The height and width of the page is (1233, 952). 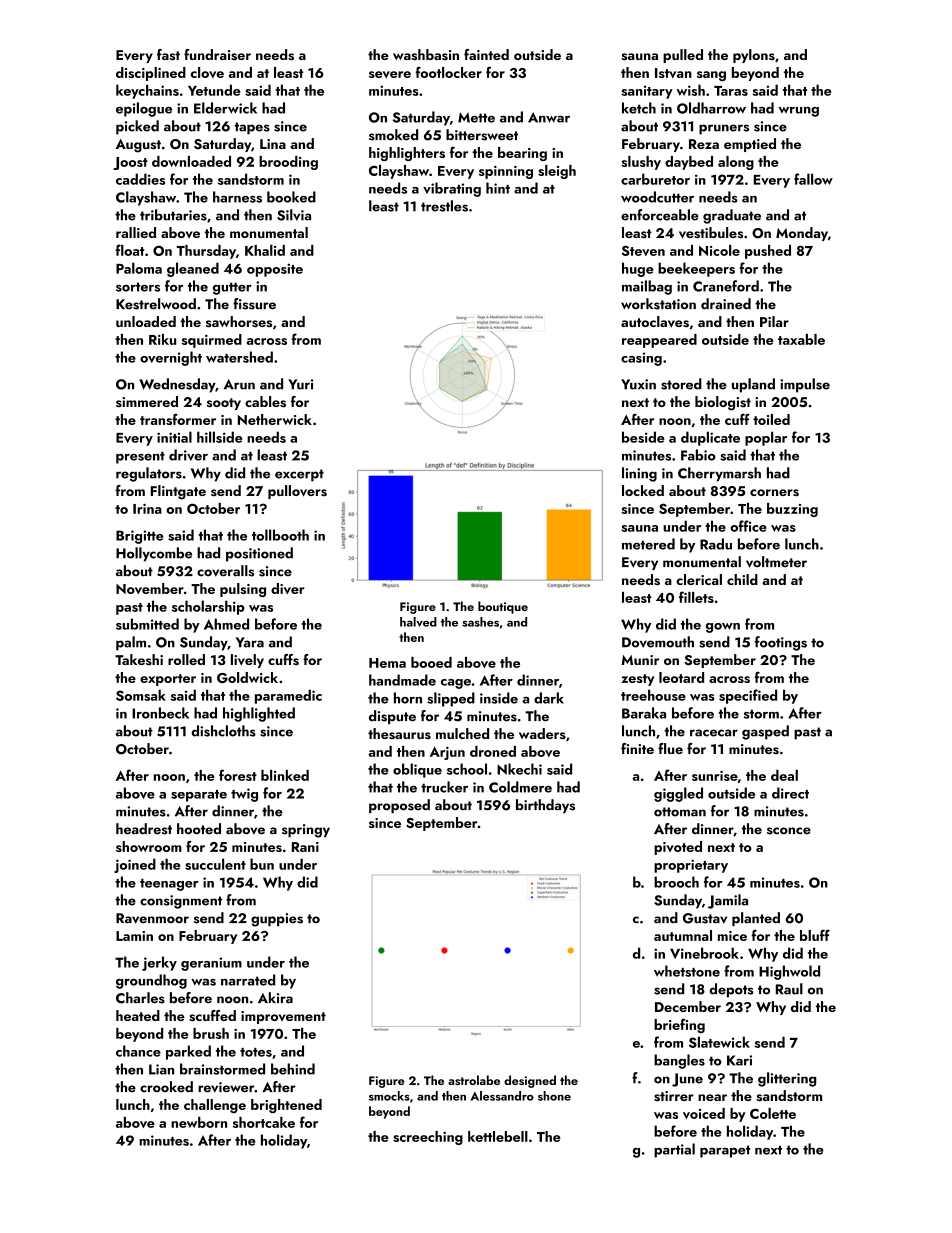 I want to click on wrung, so click(x=799, y=112).
